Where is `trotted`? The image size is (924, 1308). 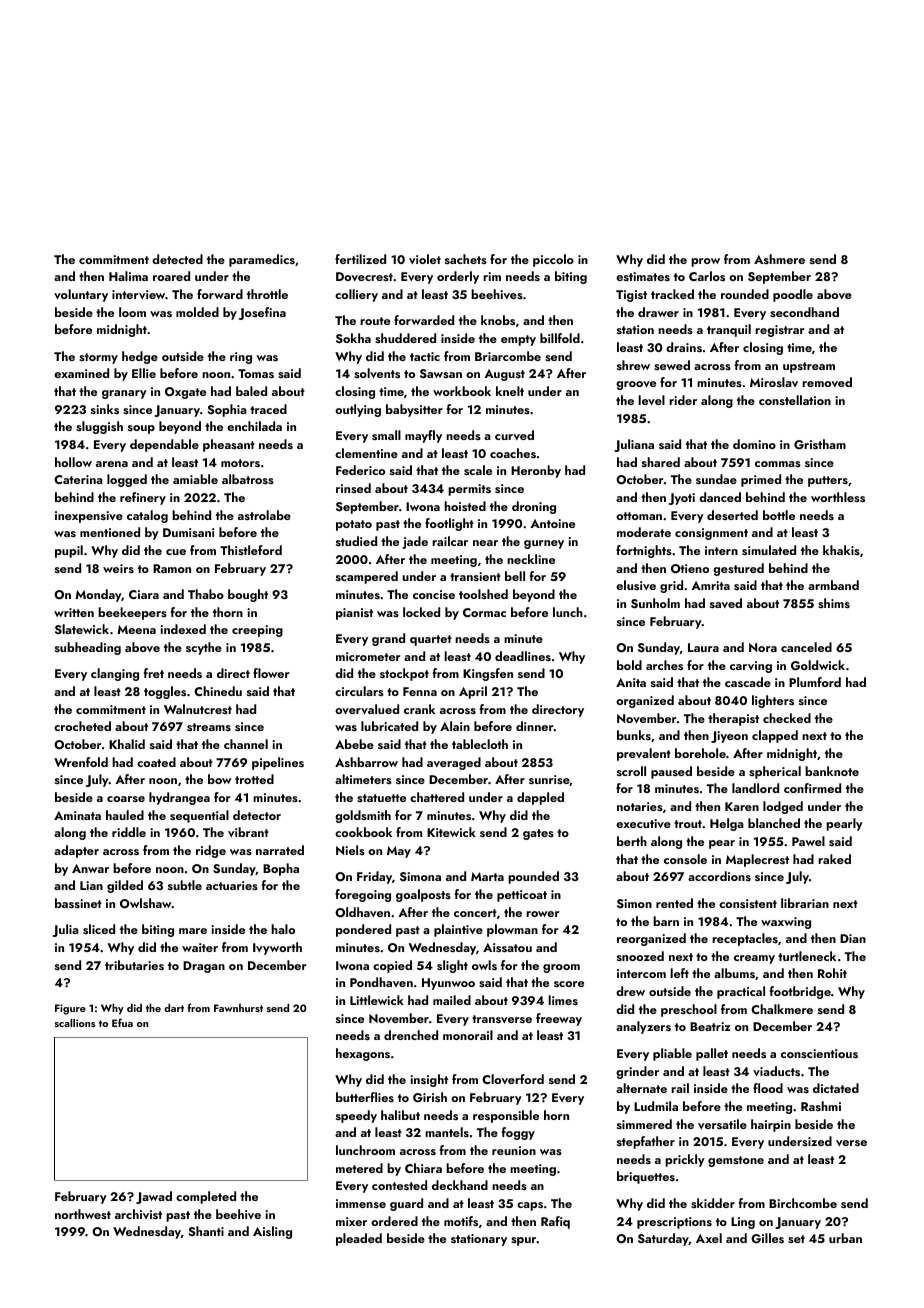 trotted is located at coordinates (254, 779).
